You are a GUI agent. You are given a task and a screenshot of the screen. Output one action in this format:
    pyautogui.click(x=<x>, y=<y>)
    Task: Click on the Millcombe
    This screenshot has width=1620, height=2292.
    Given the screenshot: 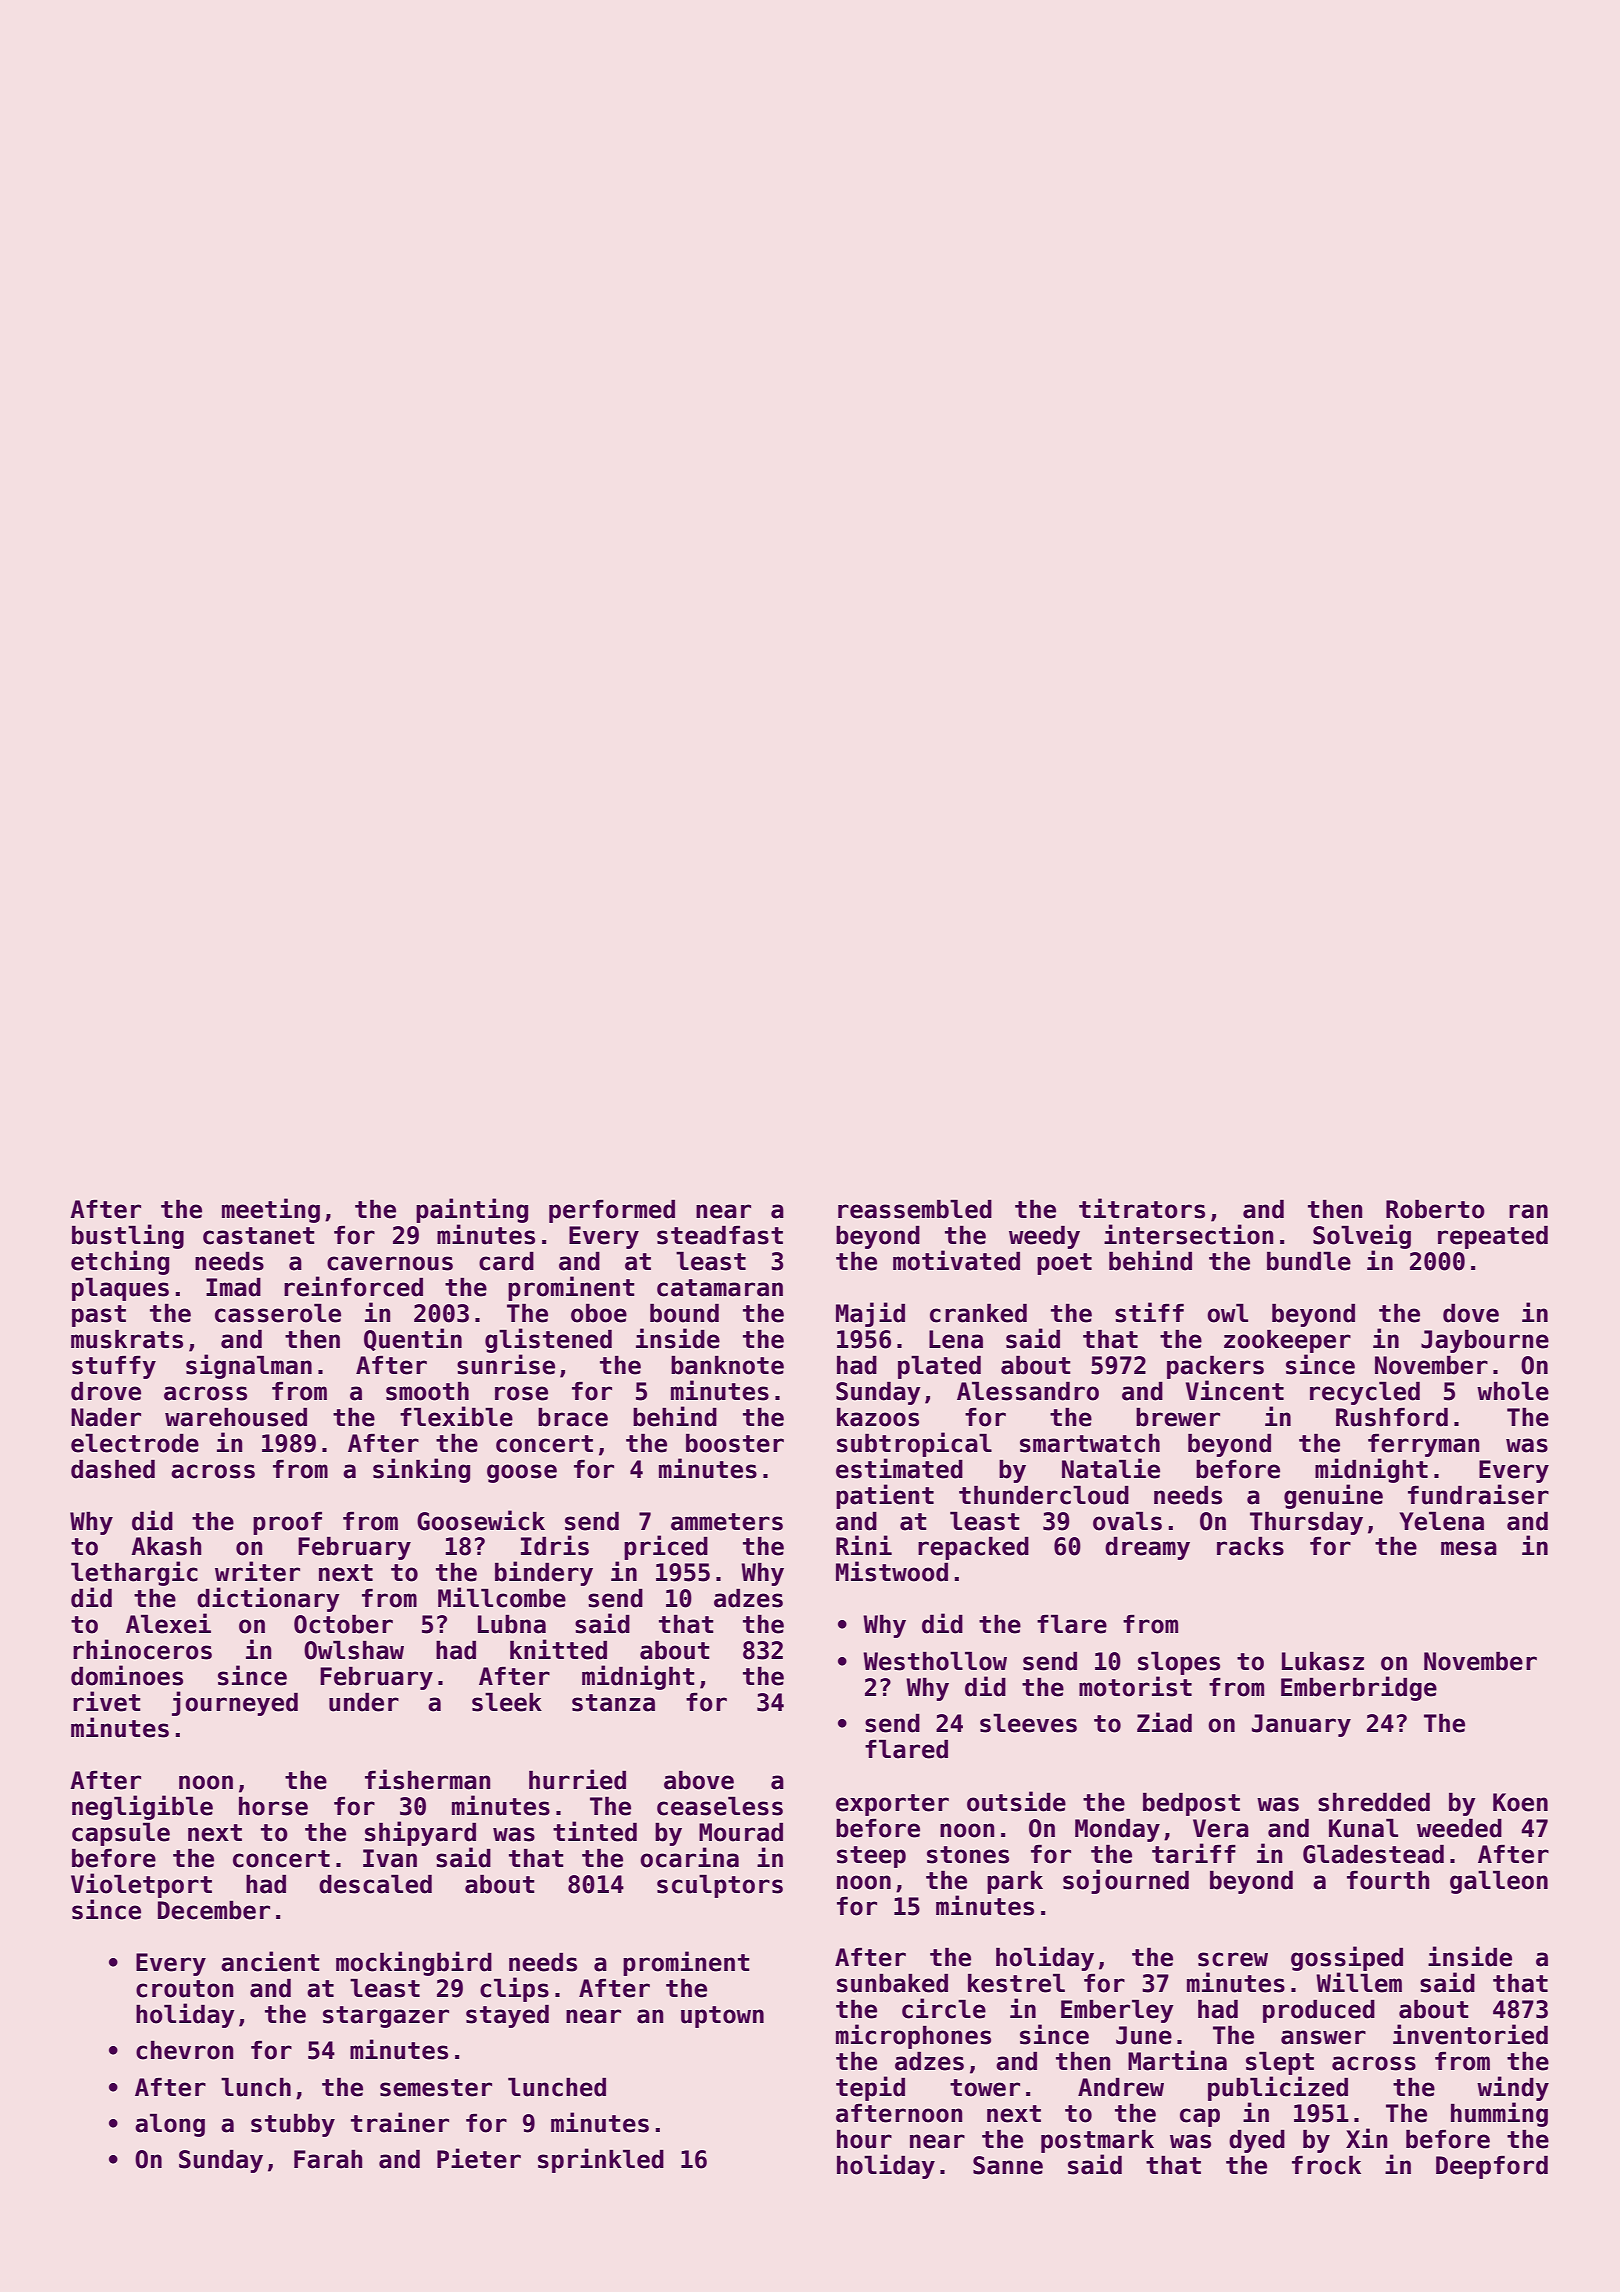 What is the action you would take?
    pyautogui.click(x=502, y=1597)
